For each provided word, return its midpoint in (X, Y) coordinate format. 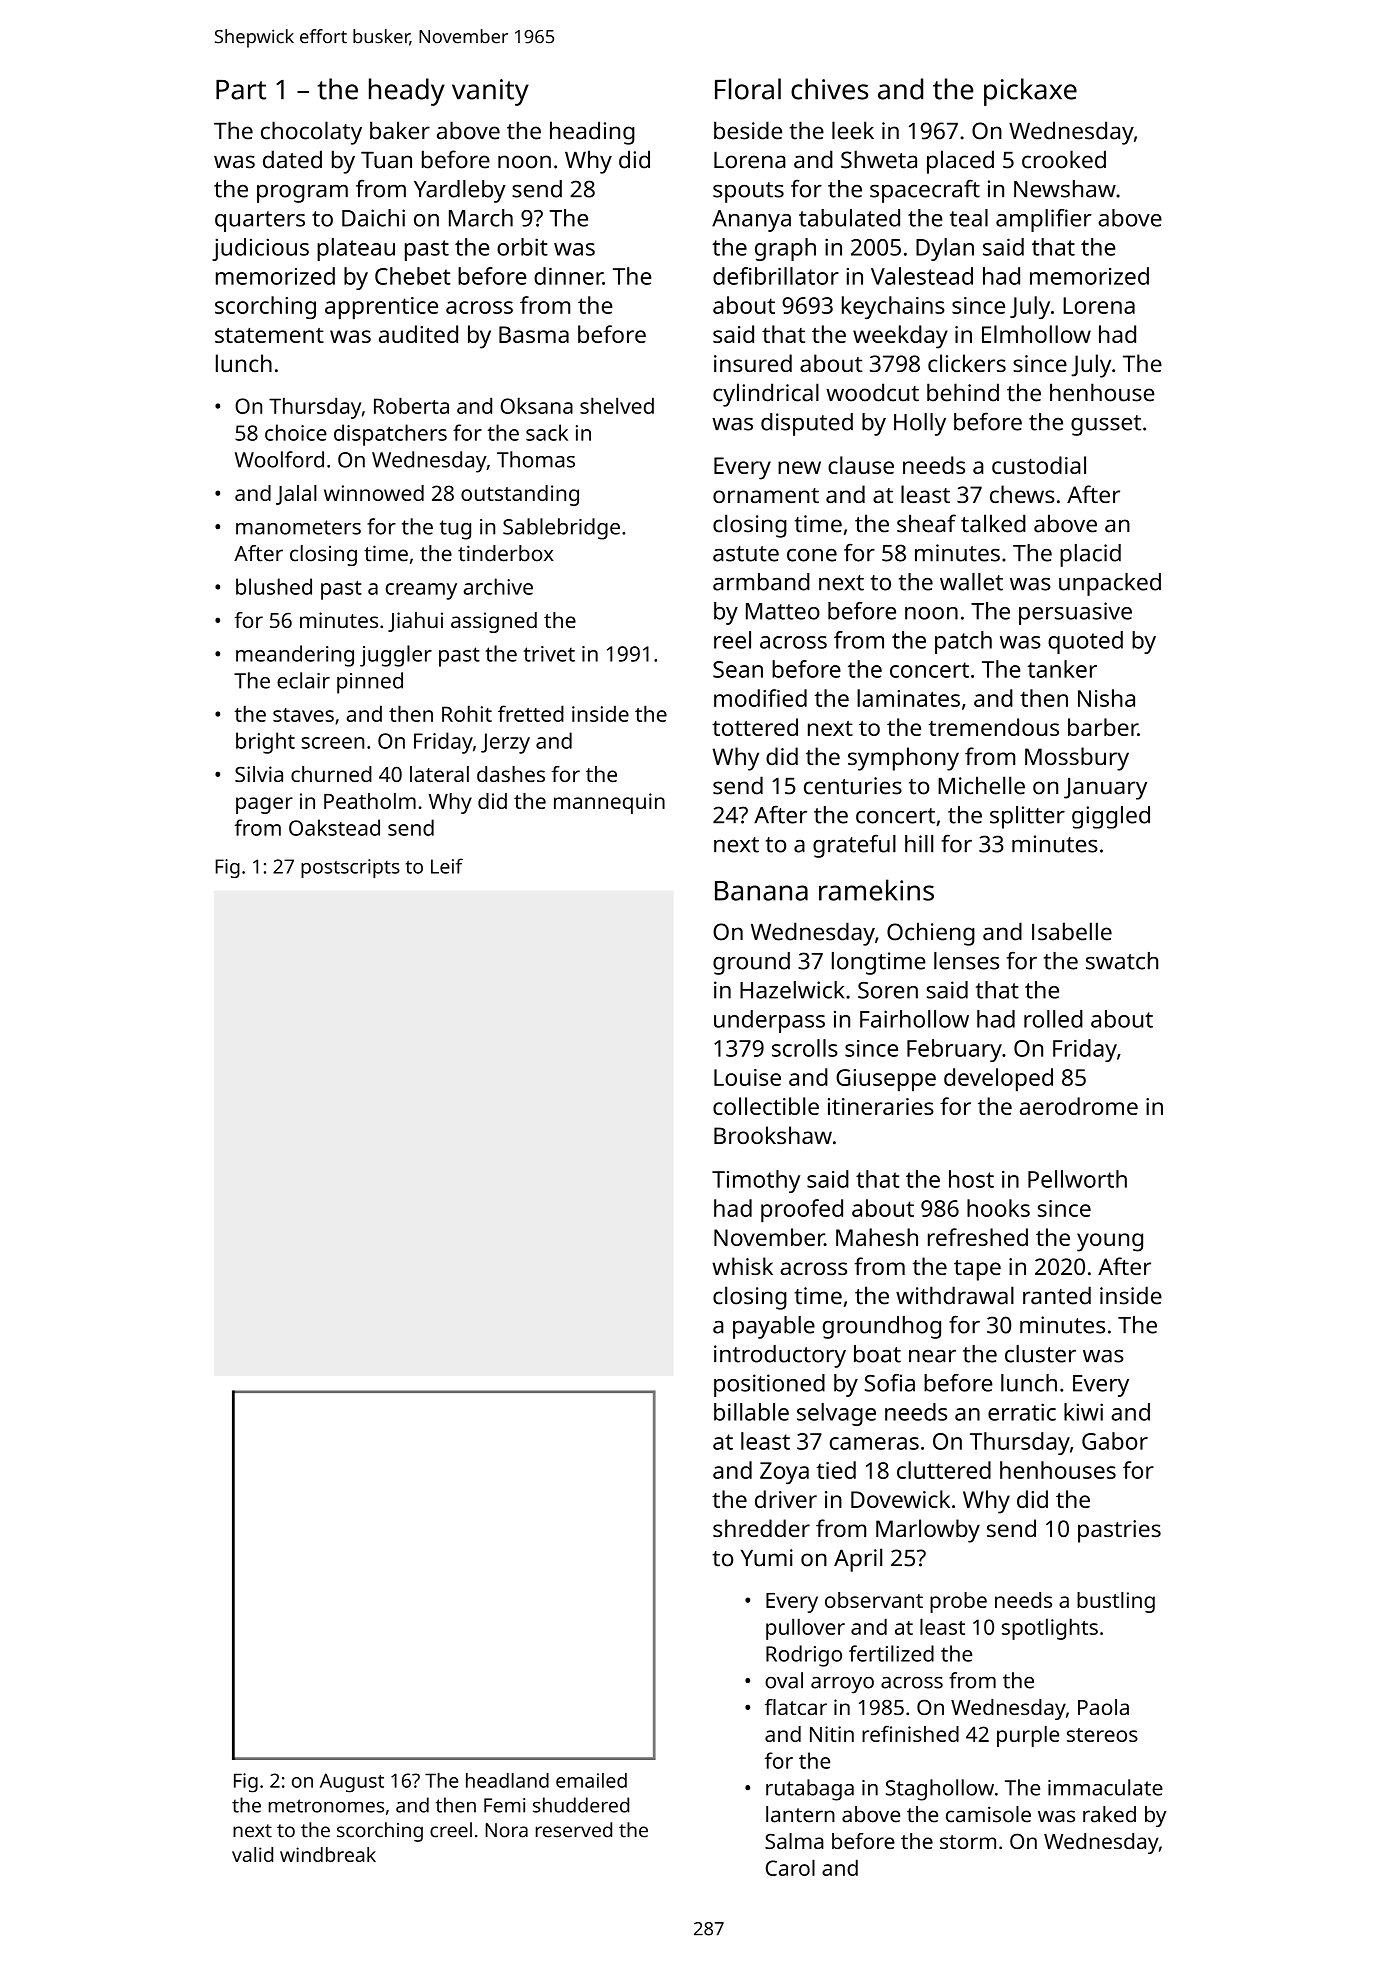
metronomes (326, 1806)
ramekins (876, 890)
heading (592, 133)
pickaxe (1030, 92)
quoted (1085, 642)
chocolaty (311, 133)
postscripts (350, 868)
